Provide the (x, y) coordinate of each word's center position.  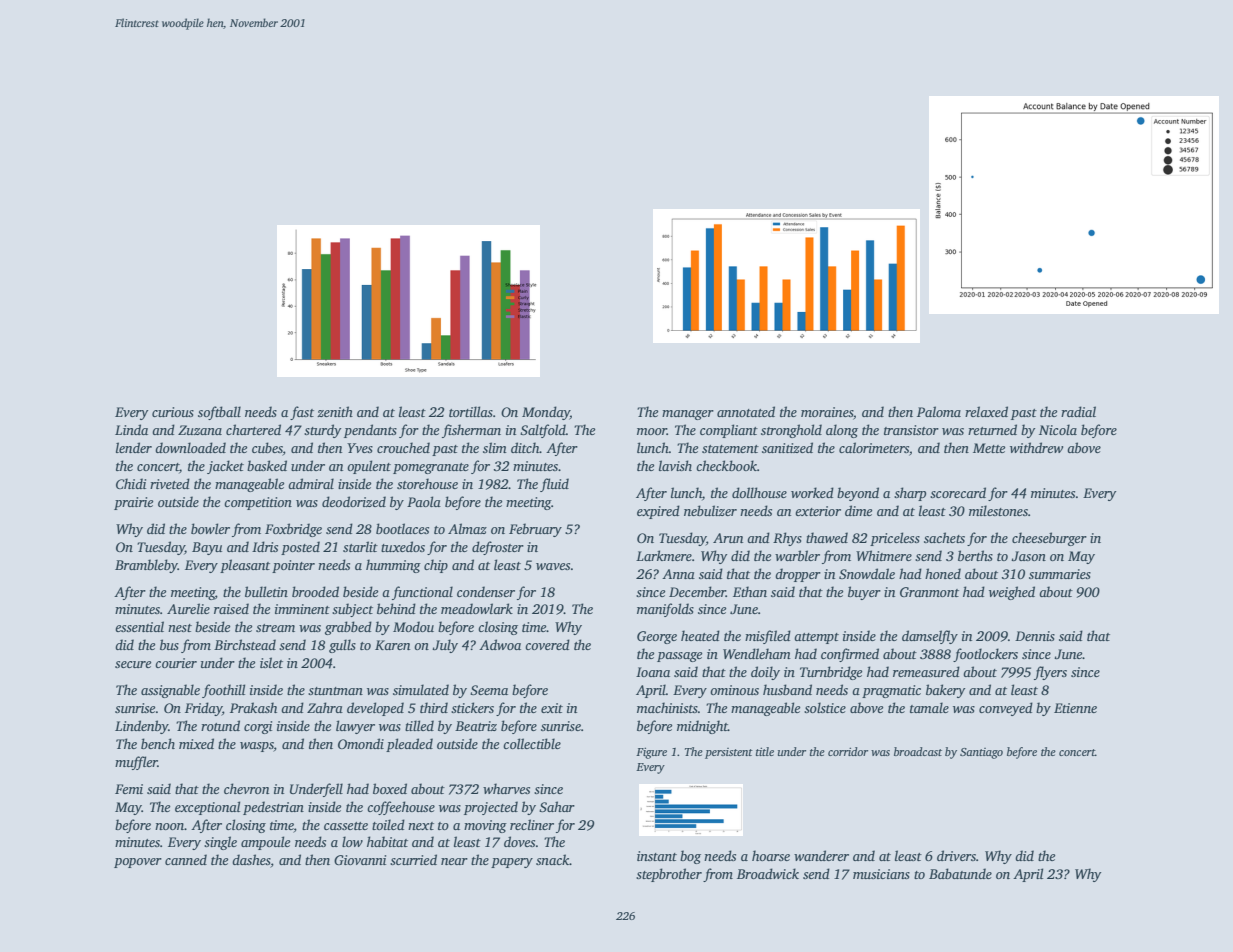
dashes (251, 859)
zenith (335, 411)
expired (658, 512)
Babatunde (960, 873)
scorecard (958, 492)
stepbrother (669, 875)
